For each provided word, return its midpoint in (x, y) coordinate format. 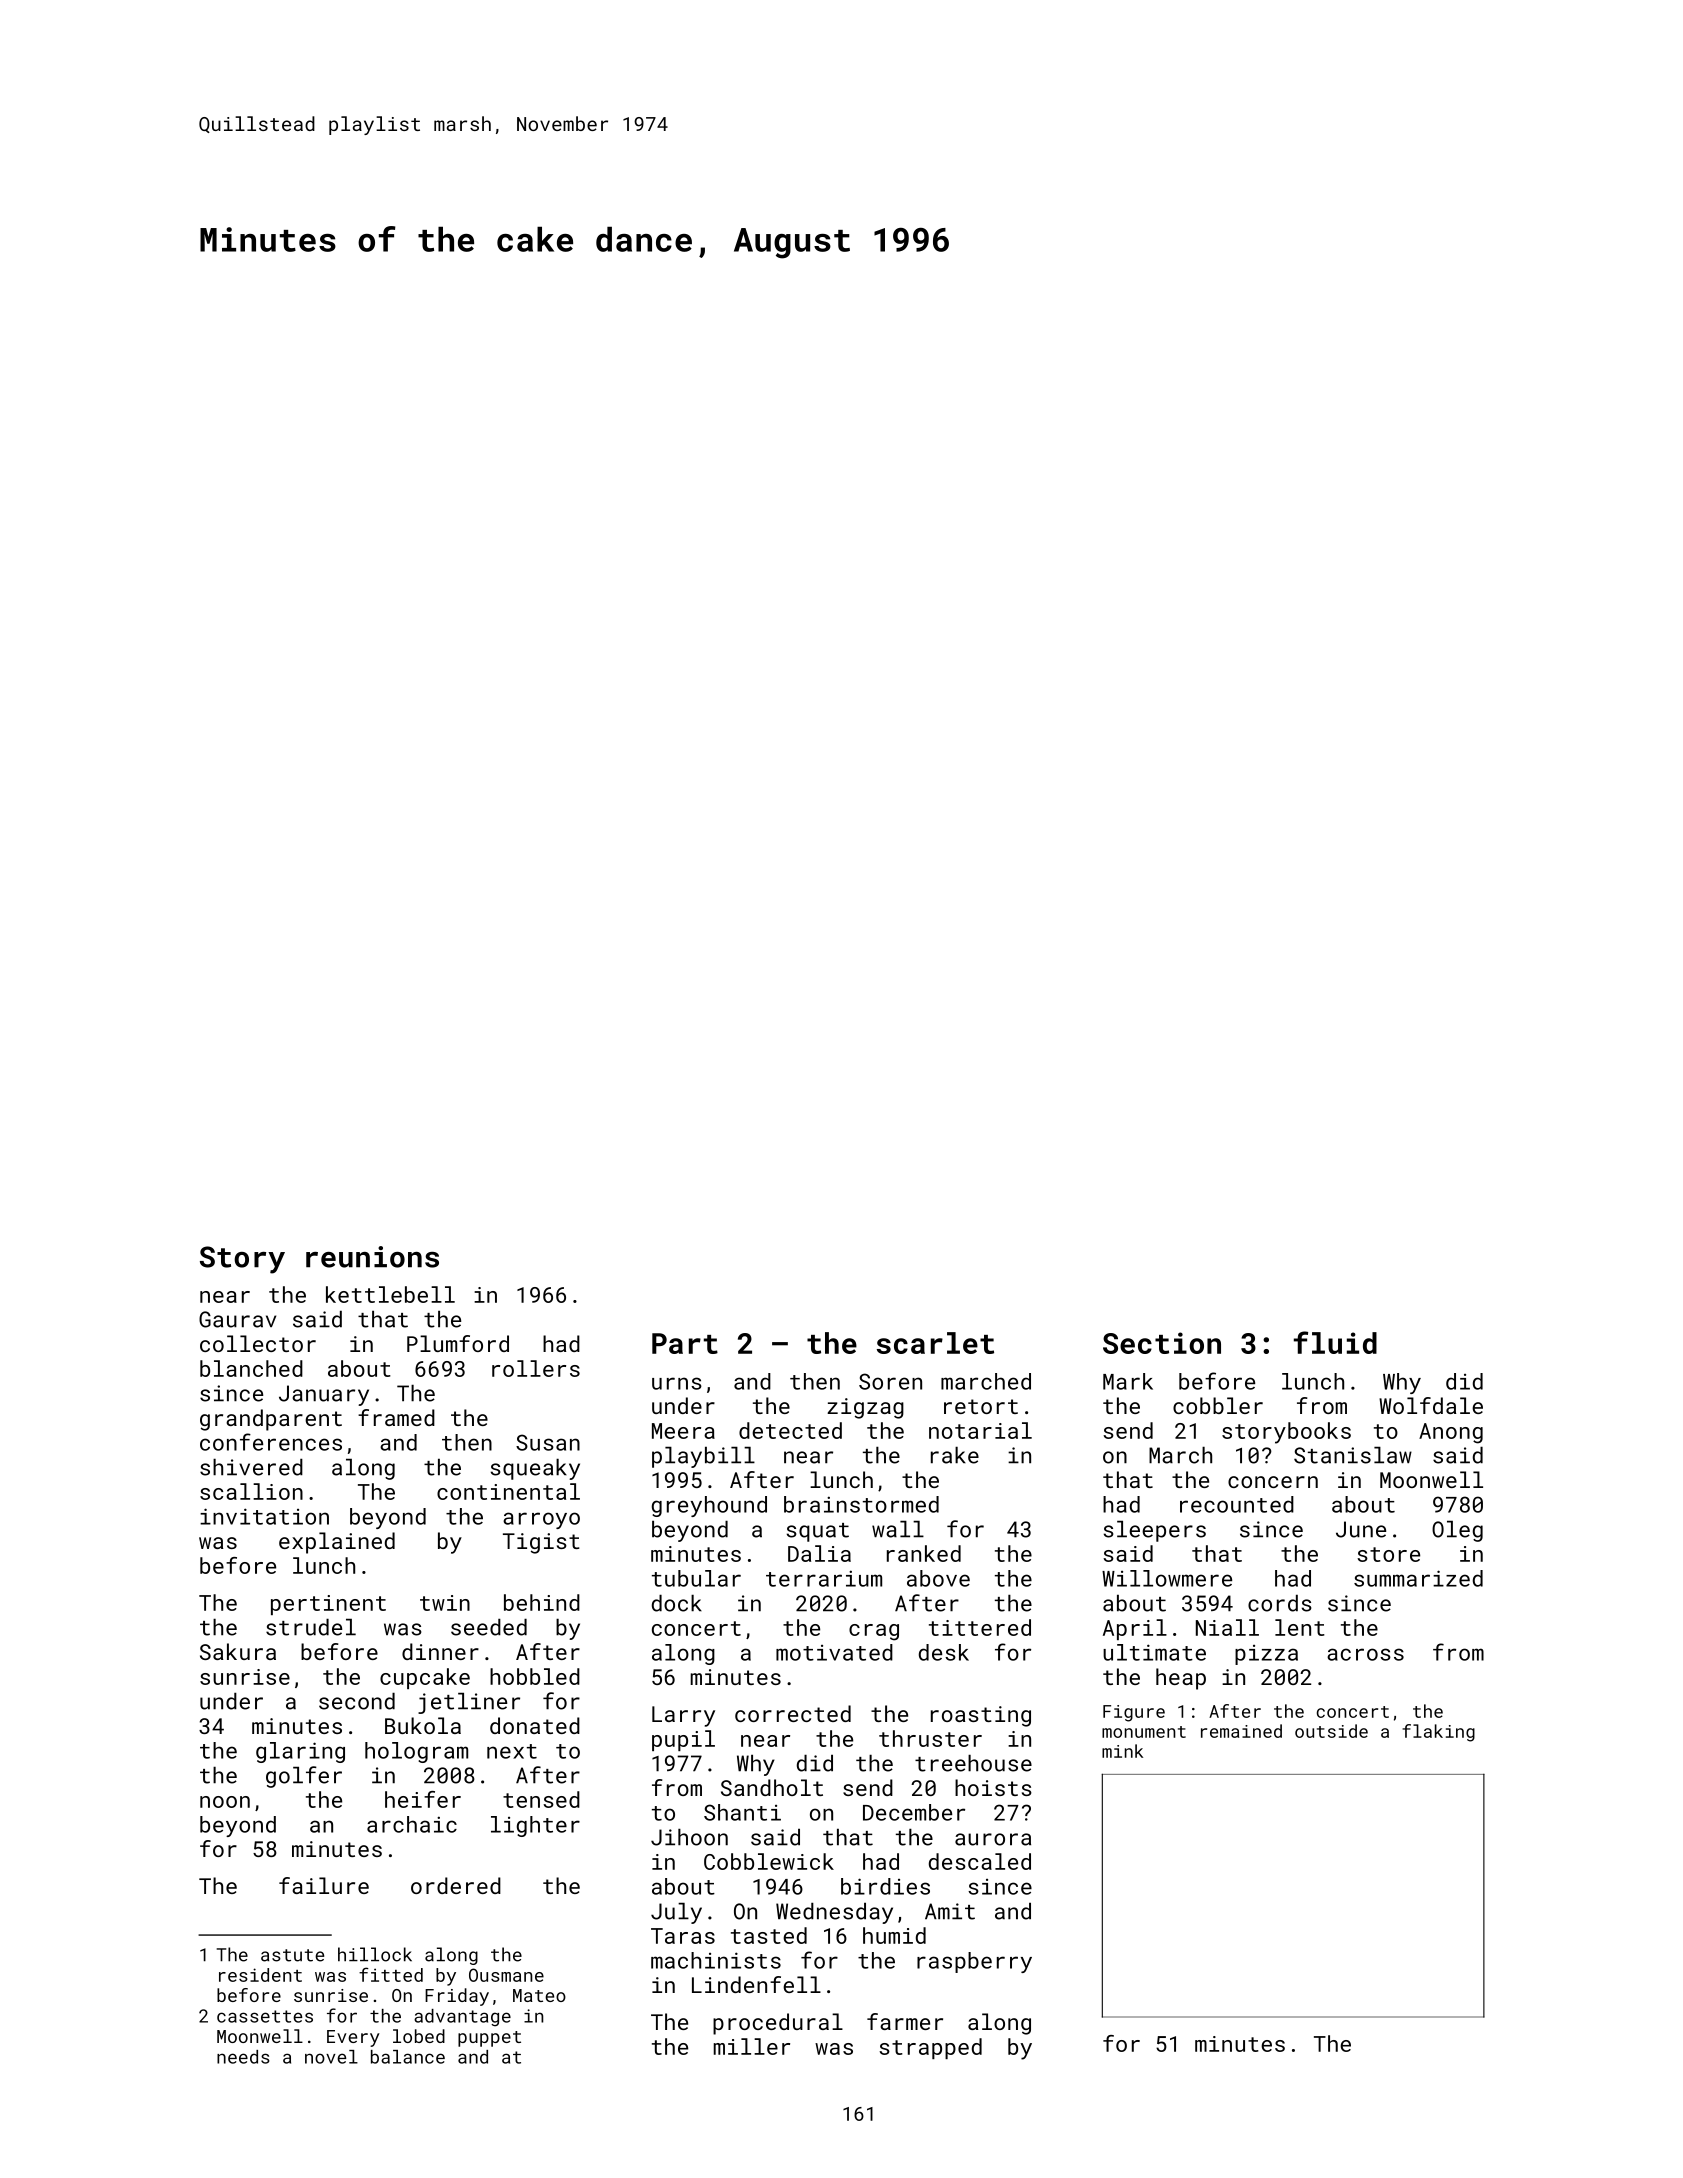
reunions (372, 1257)
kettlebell (390, 1294)
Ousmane (506, 1975)
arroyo (541, 1520)
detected (790, 1430)
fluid (1335, 1342)
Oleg (1457, 1531)
